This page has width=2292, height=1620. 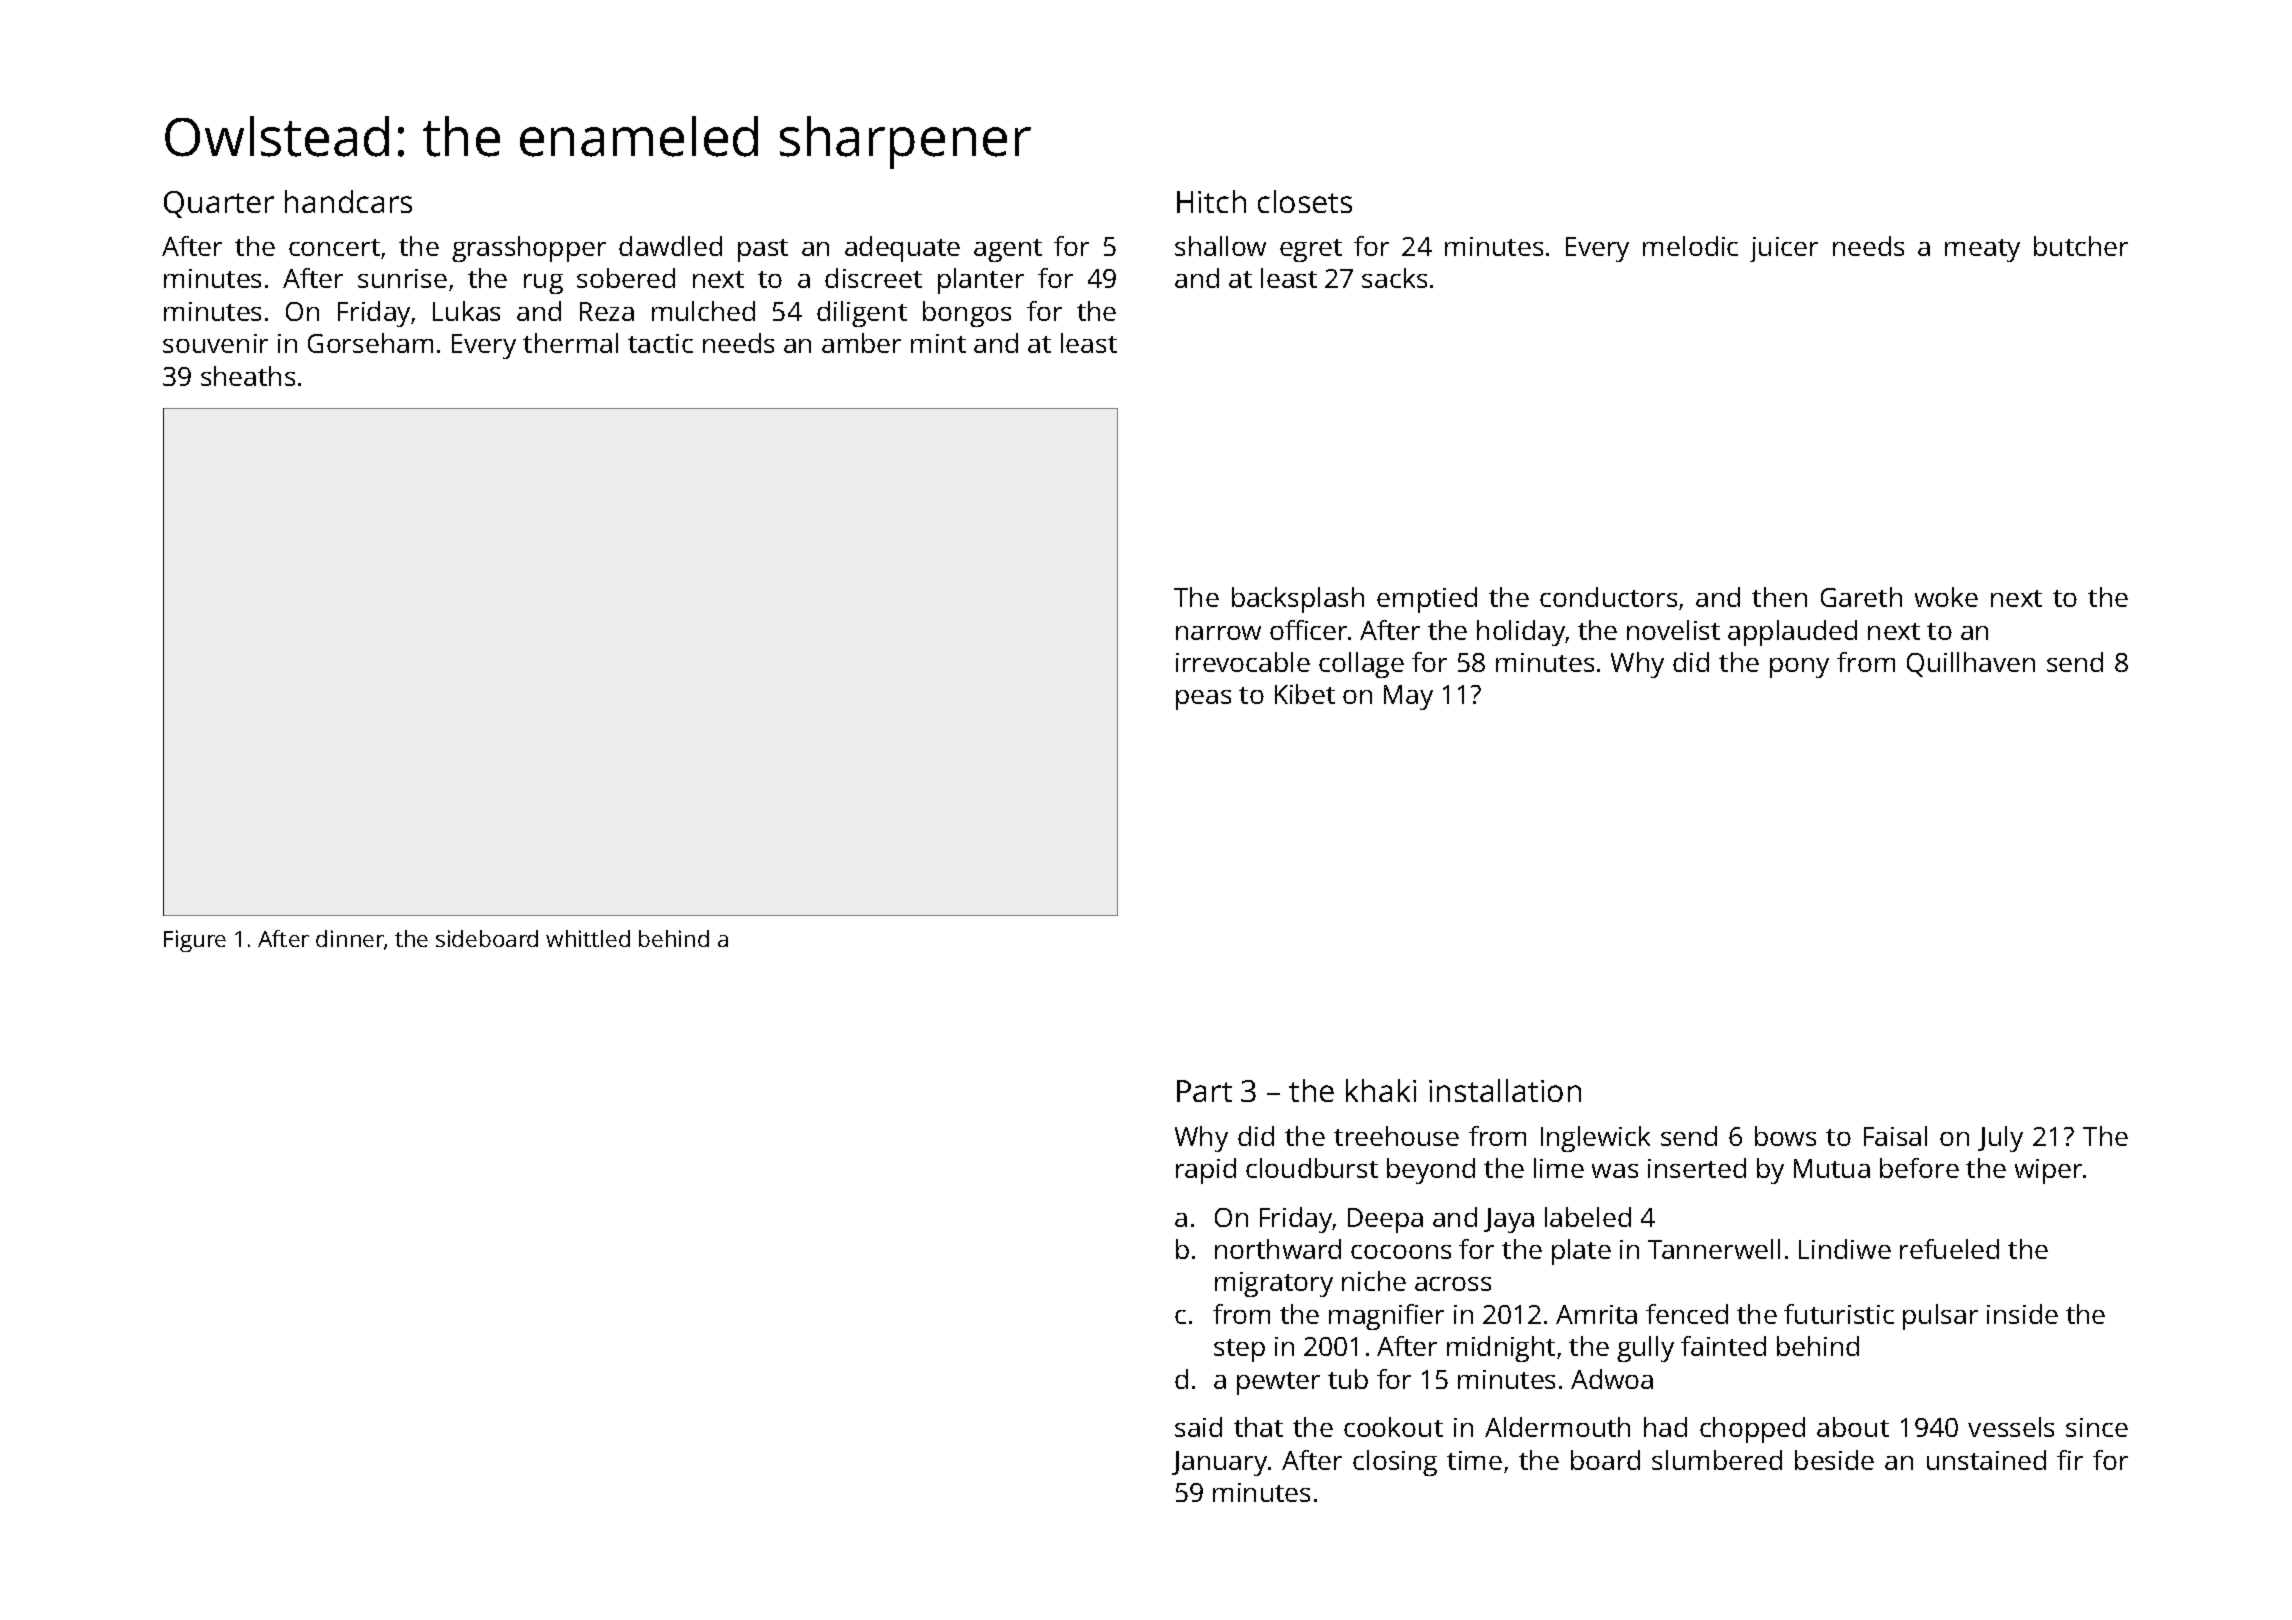 What do you see at coordinates (1971, 664) in the page?
I see `Quillhaven` at bounding box center [1971, 664].
